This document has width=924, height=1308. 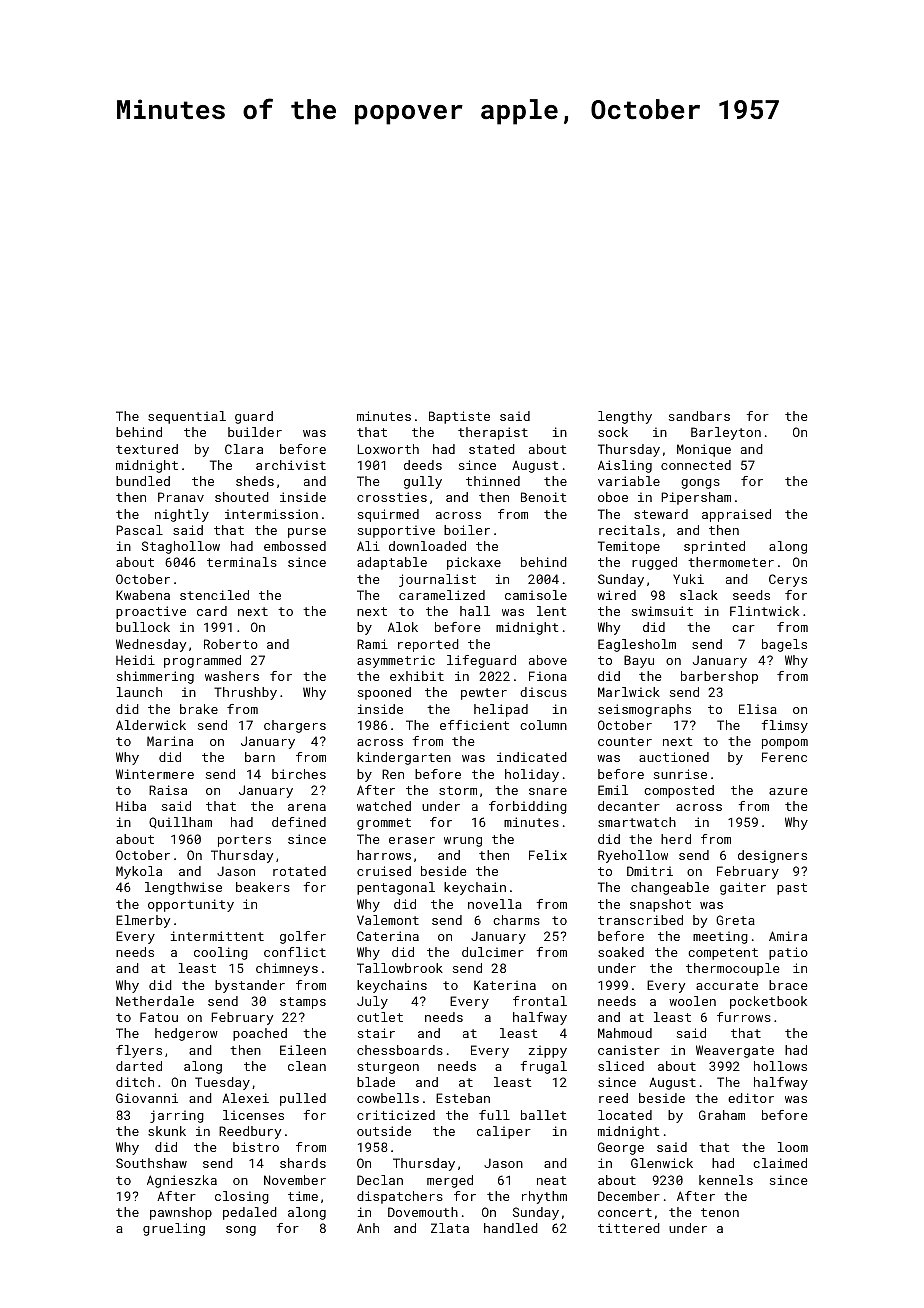 What do you see at coordinates (463, 1098) in the document?
I see `Esteban` at bounding box center [463, 1098].
